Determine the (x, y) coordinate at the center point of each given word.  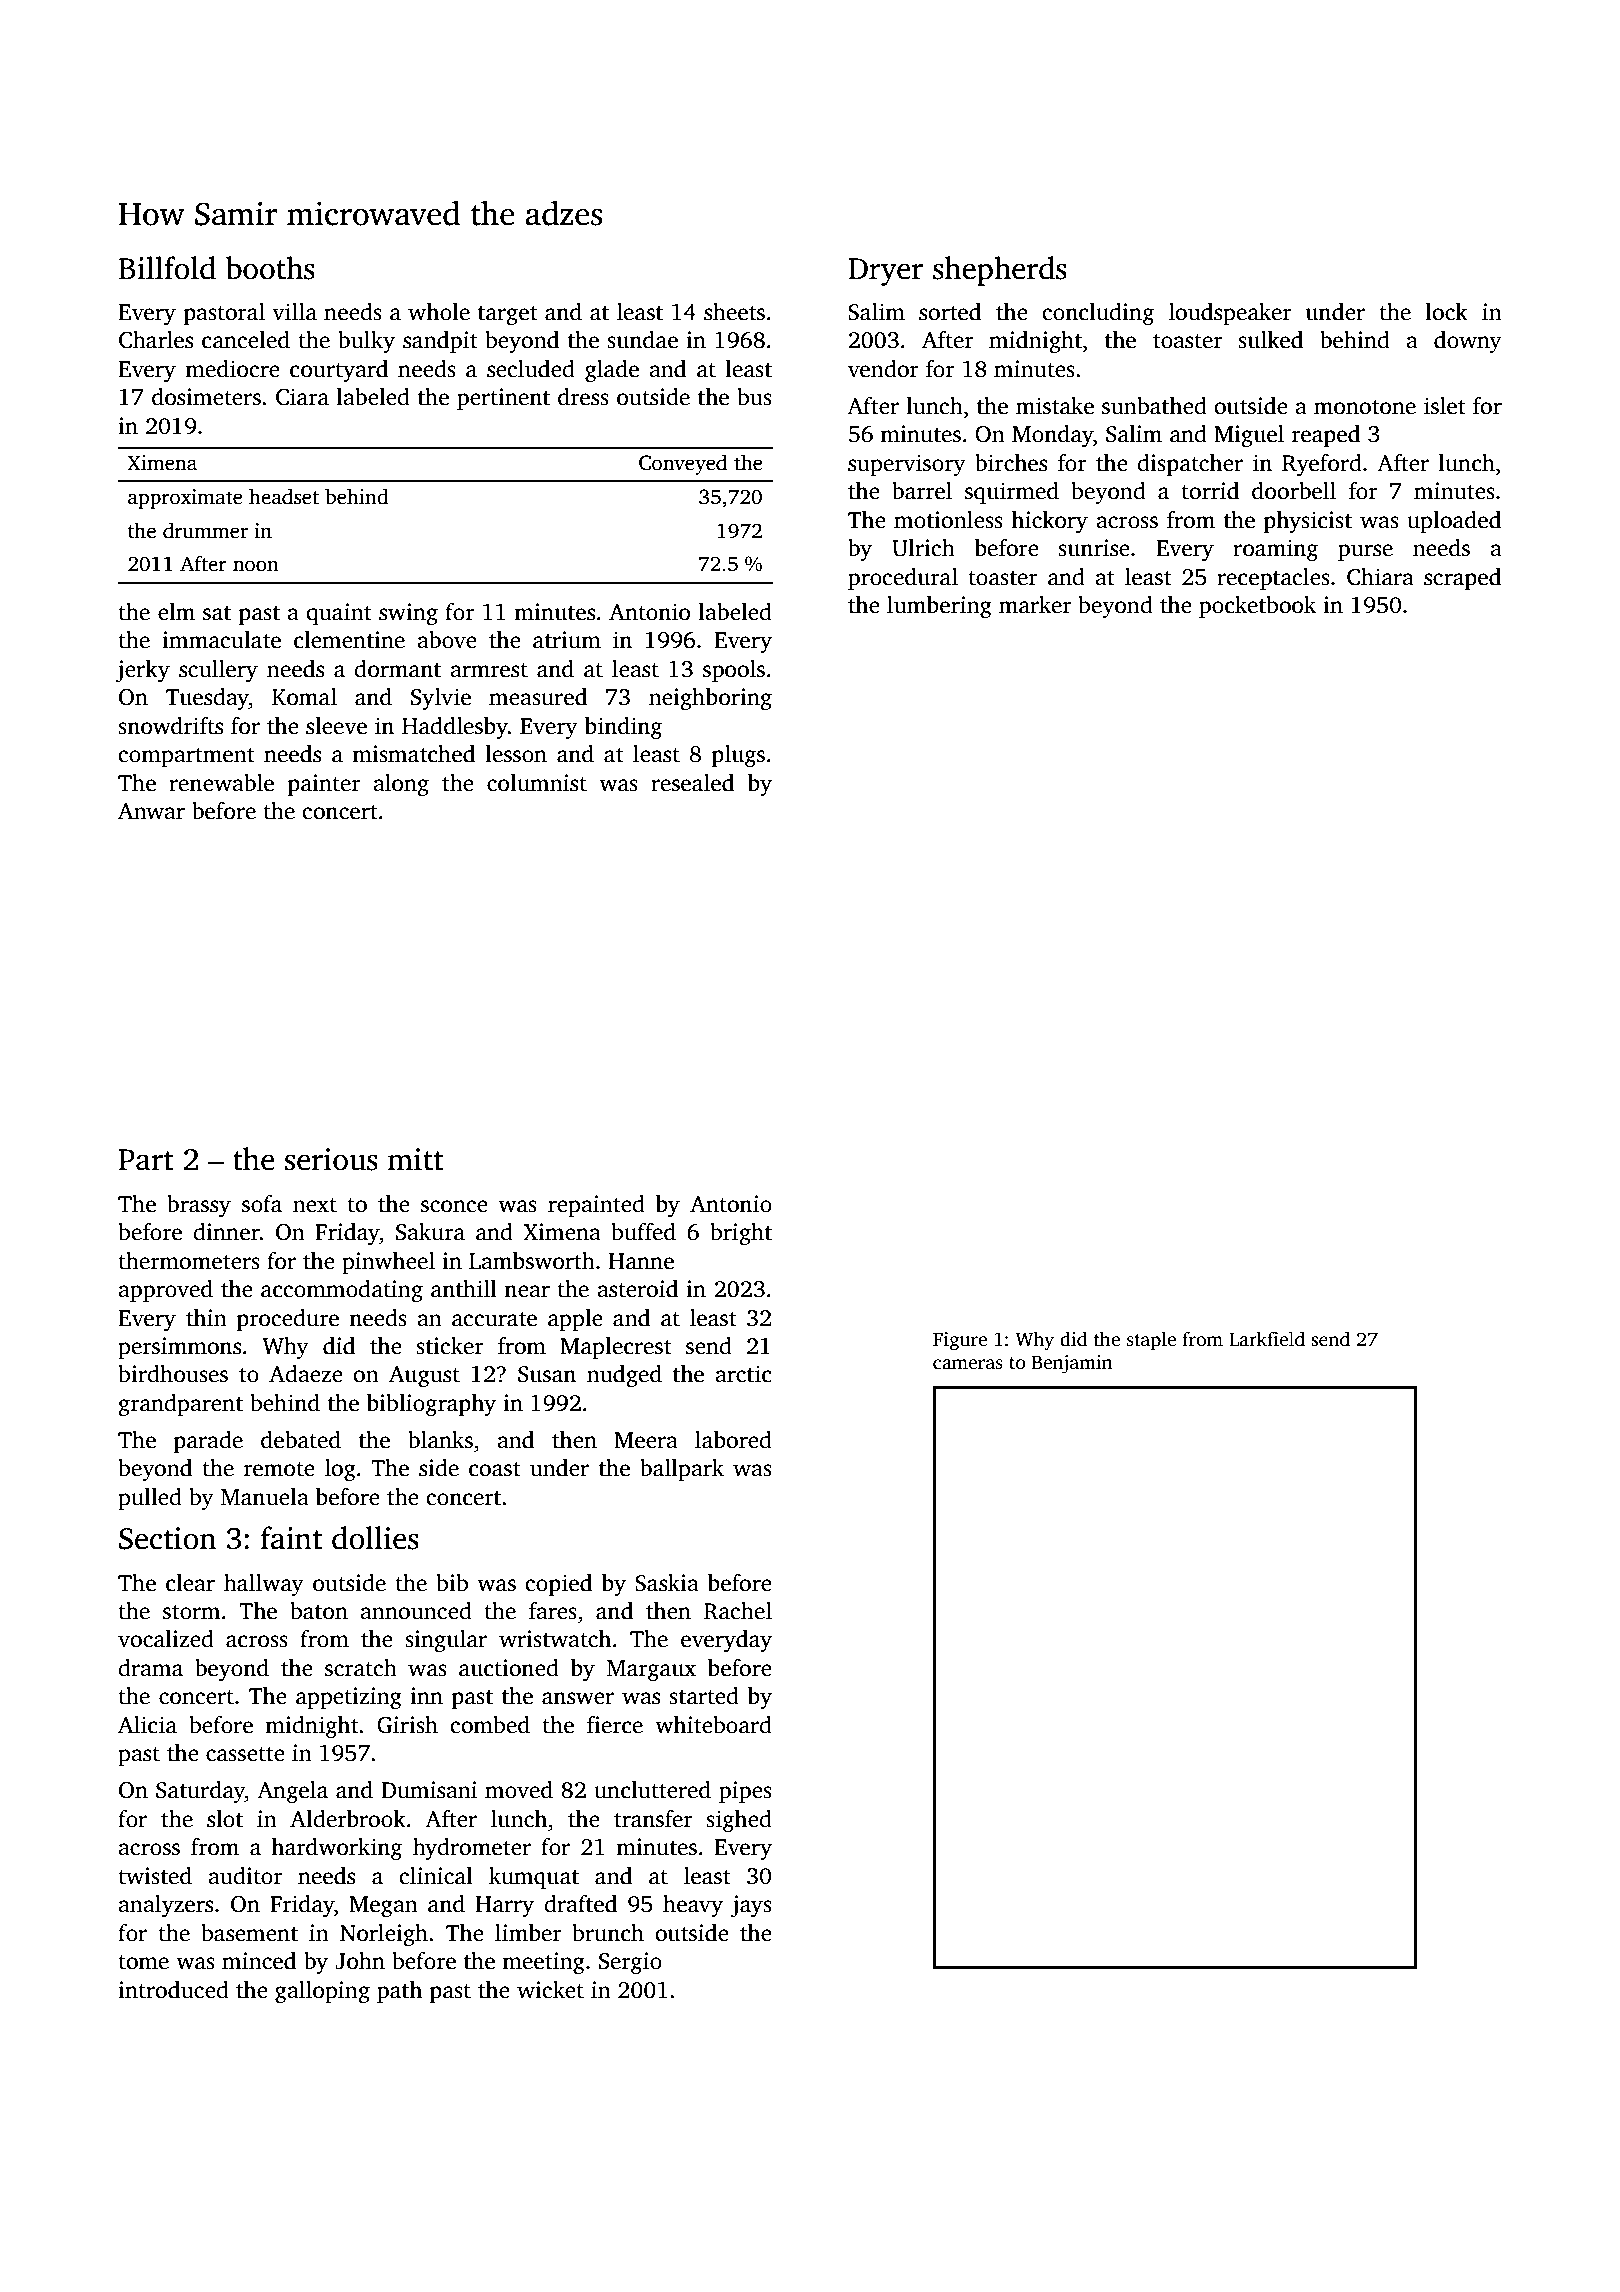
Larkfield (1267, 1339)
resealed (692, 783)
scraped (1462, 579)
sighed (739, 1821)
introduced (173, 1990)
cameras (968, 1364)
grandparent (181, 1405)
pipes (745, 1792)
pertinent (503, 399)
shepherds (1000, 271)
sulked (1270, 340)
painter (324, 785)
